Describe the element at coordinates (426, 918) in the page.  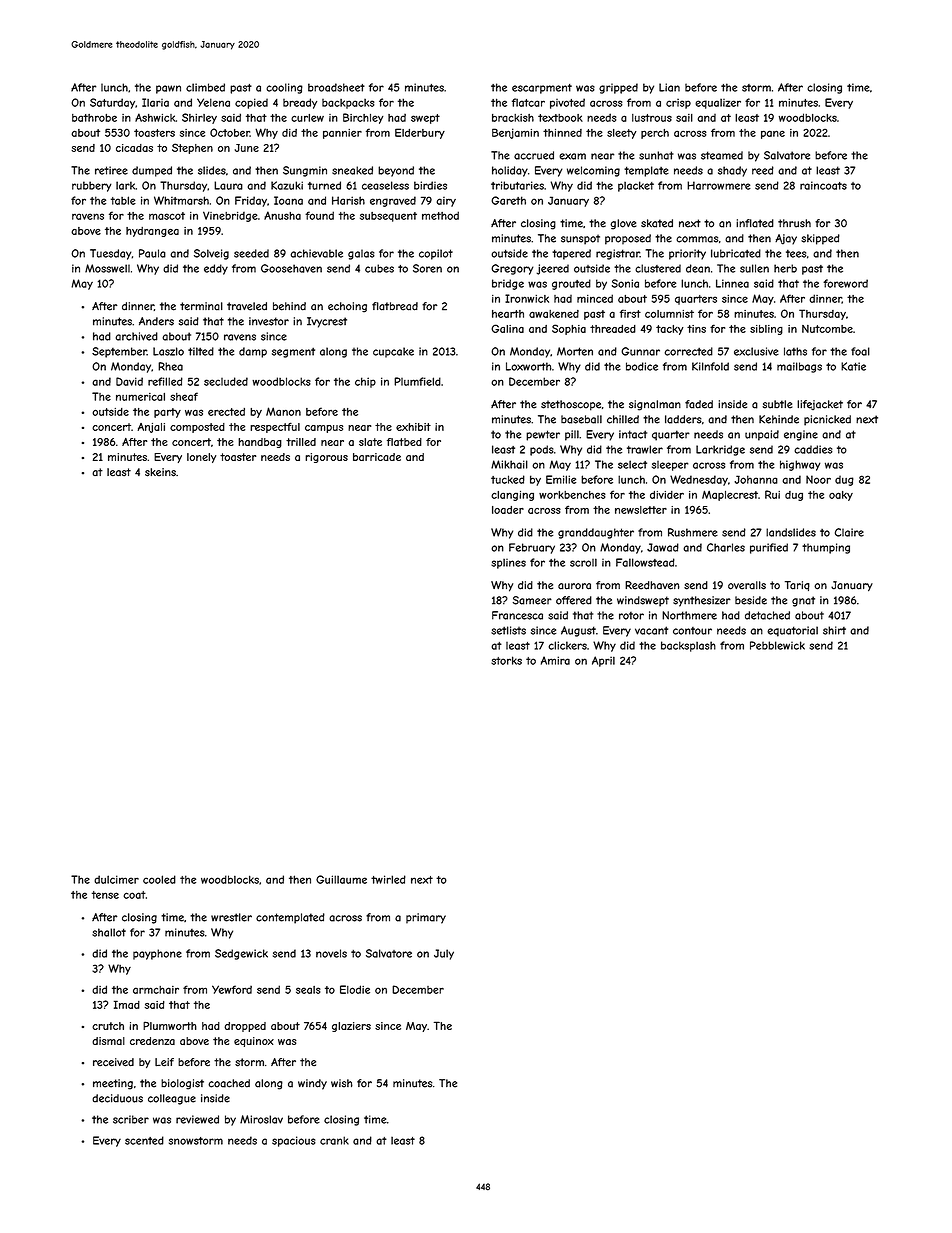
I see `primary` at that location.
